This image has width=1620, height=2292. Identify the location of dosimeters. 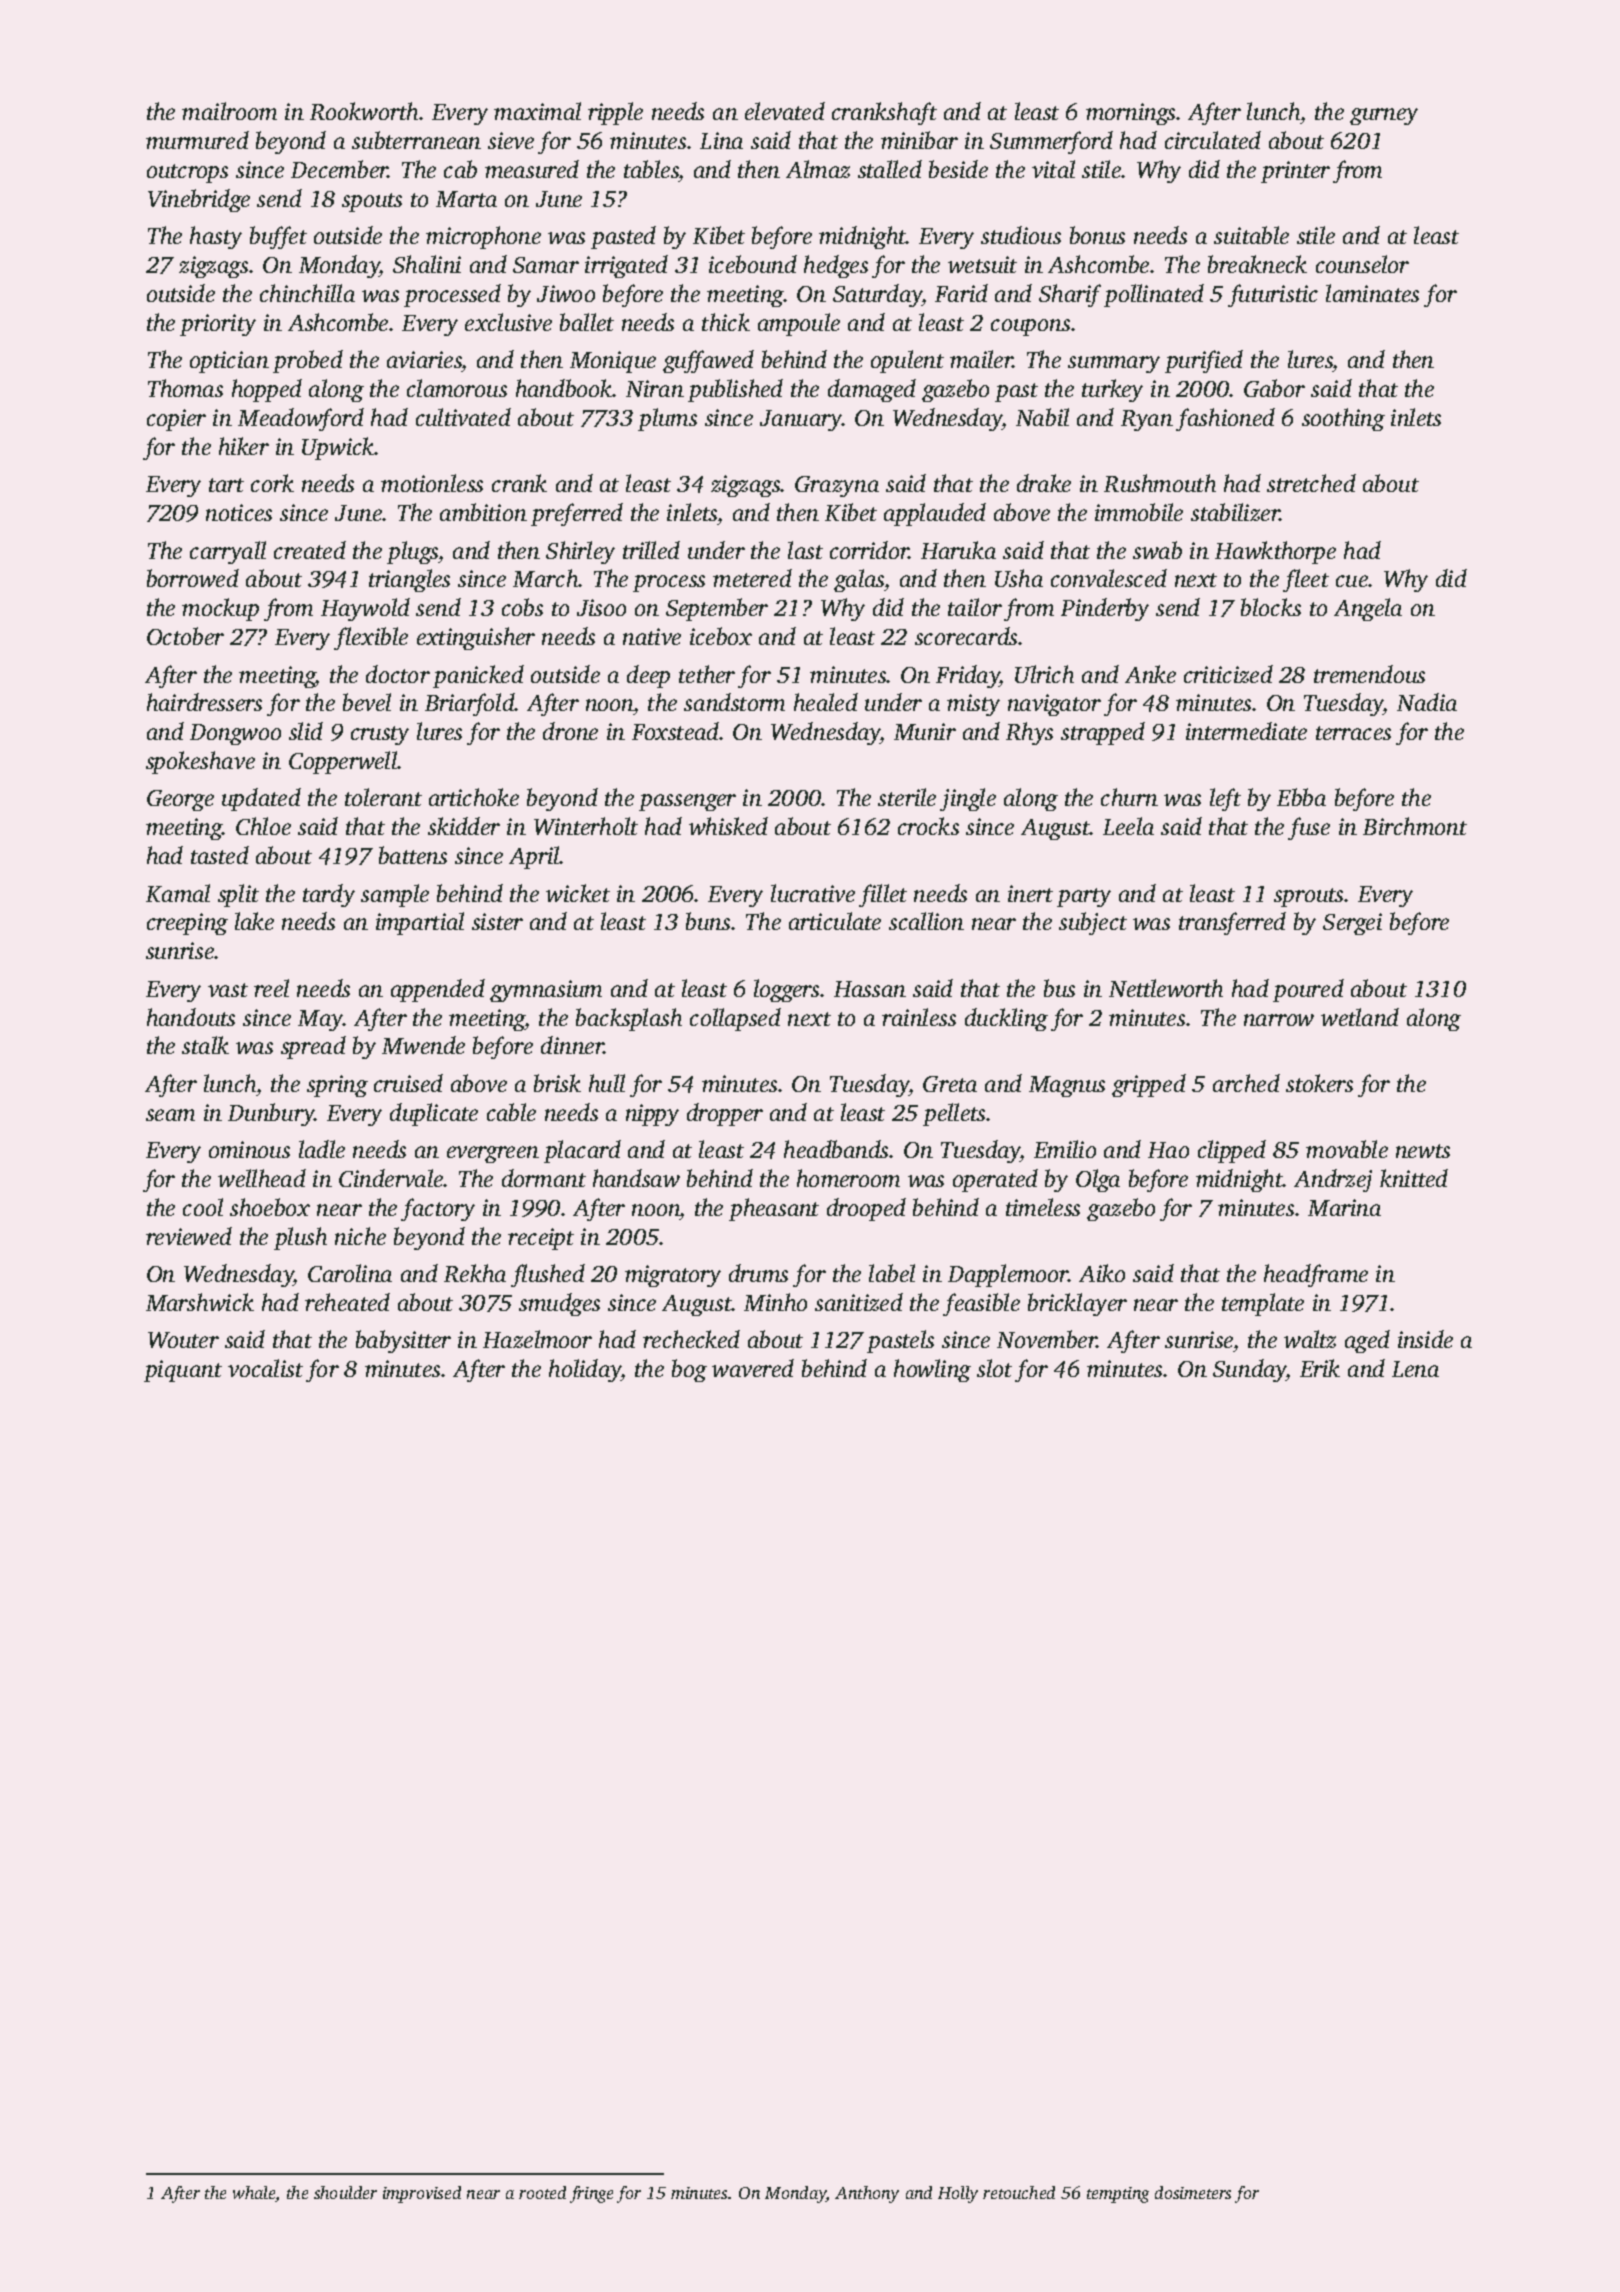
(1193, 2192).
